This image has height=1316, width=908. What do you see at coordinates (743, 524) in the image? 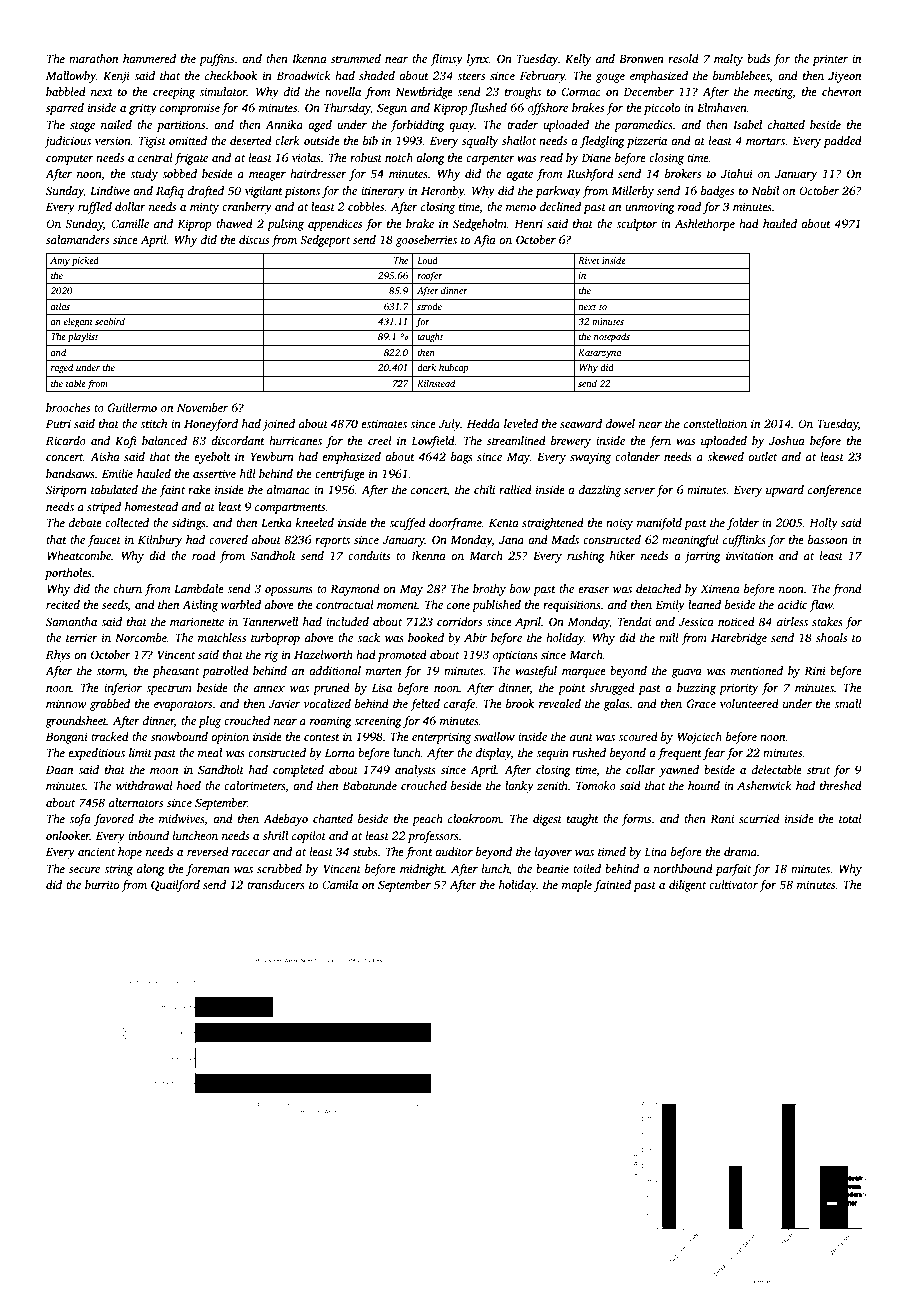
I see `folder` at bounding box center [743, 524].
